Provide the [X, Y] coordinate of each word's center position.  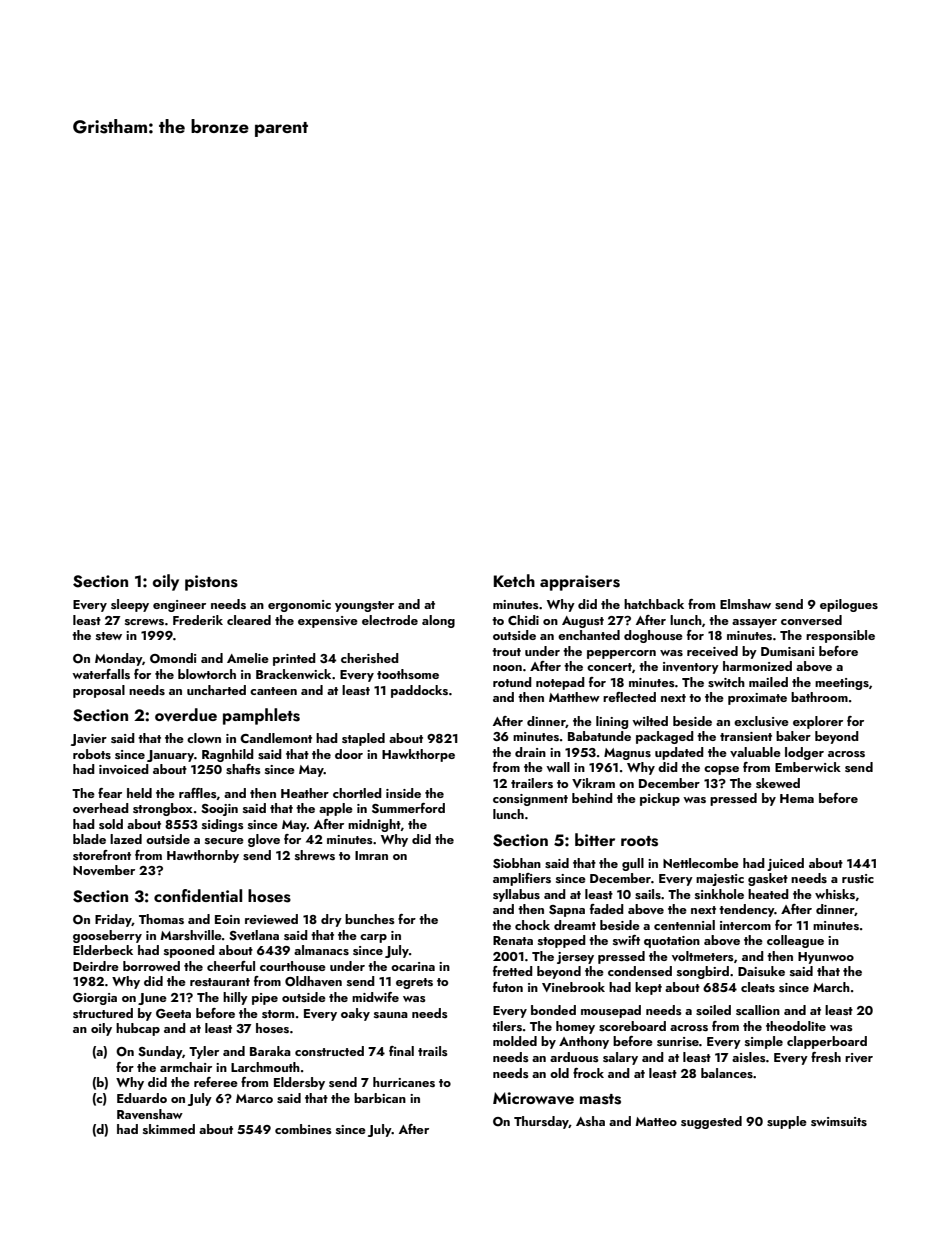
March [831, 987]
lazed [126, 839]
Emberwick [808, 767]
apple [336, 809]
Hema [797, 798]
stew [109, 636]
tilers [507, 1026]
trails [433, 1051]
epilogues [849, 605]
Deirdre [96, 966]
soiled [713, 1010]
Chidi [523, 620]
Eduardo [142, 1098]
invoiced [124, 769]
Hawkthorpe [418, 755]
